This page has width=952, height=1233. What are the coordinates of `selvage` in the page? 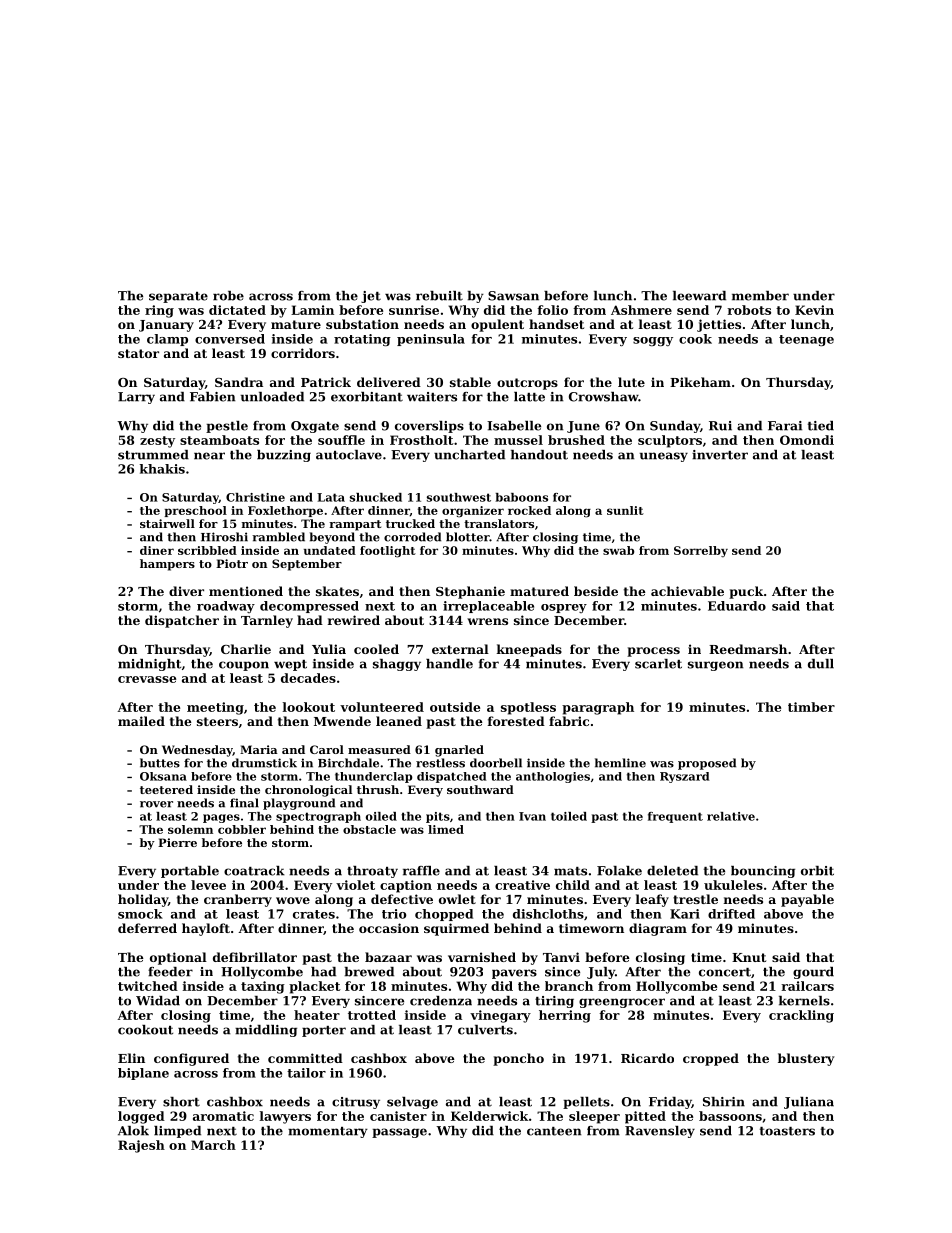 It's located at (412, 1103).
